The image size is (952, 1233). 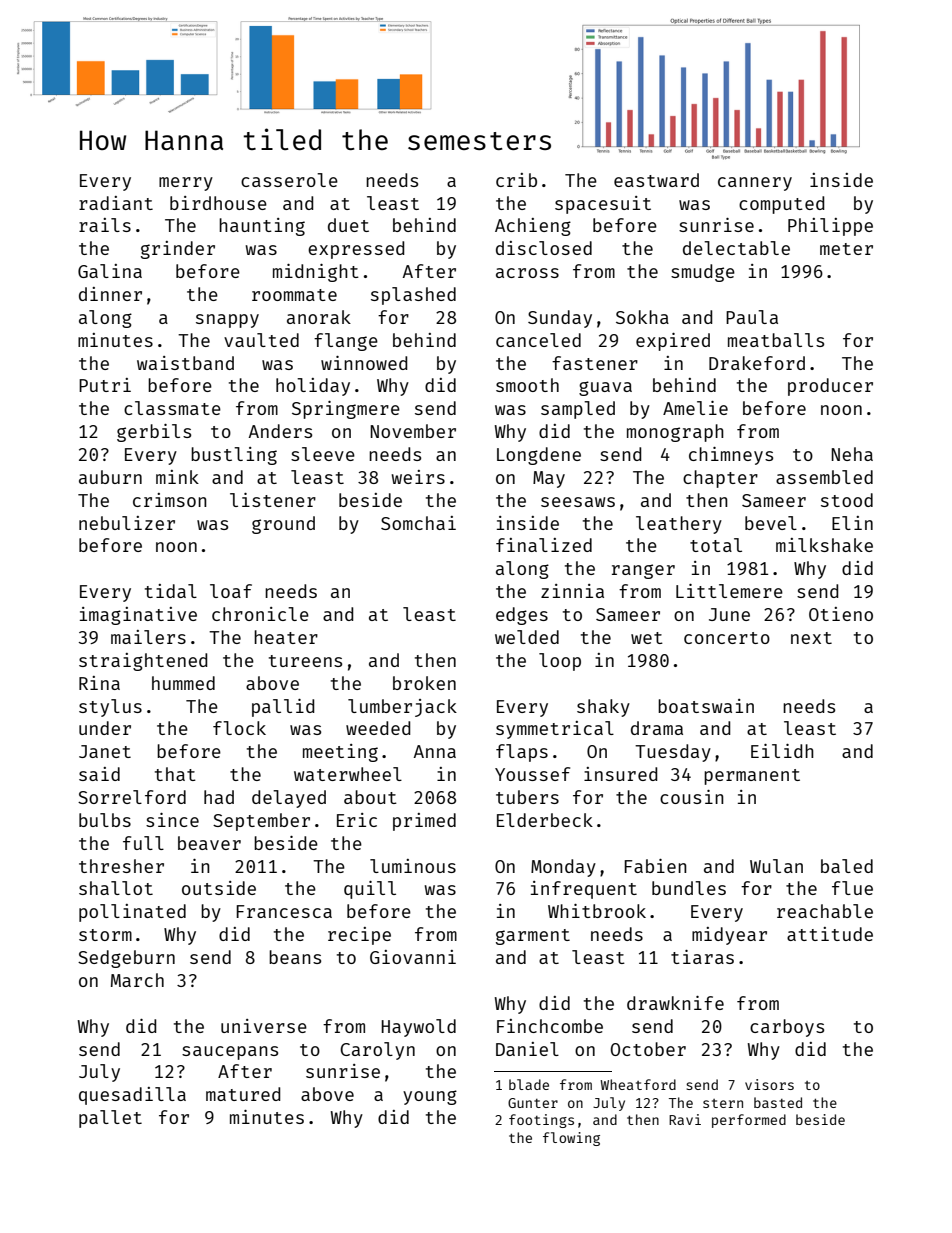 I want to click on Longdene, so click(x=539, y=456).
